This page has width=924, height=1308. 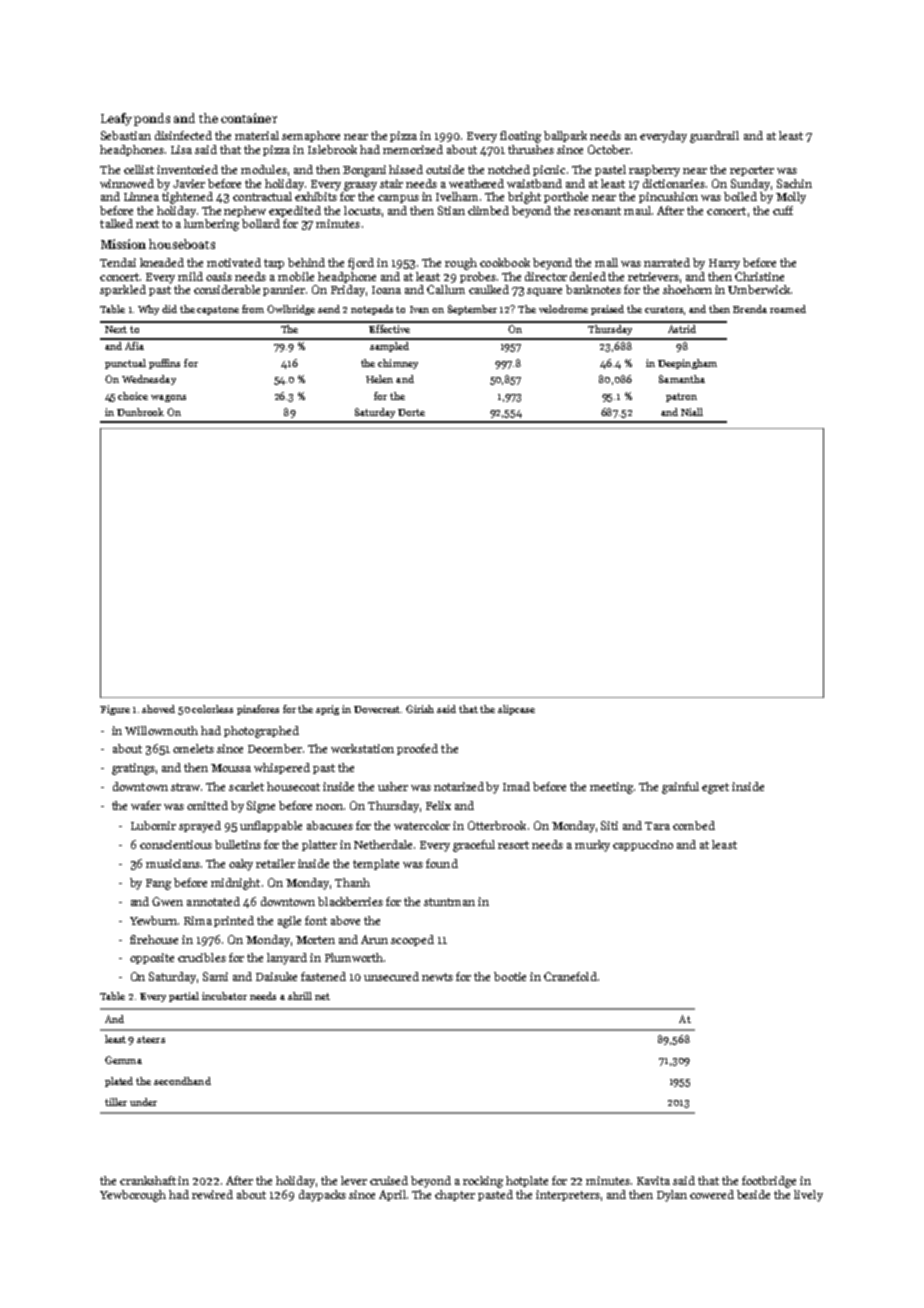 What do you see at coordinates (715, 788) in the page?
I see `egret` at bounding box center [715, 788].
